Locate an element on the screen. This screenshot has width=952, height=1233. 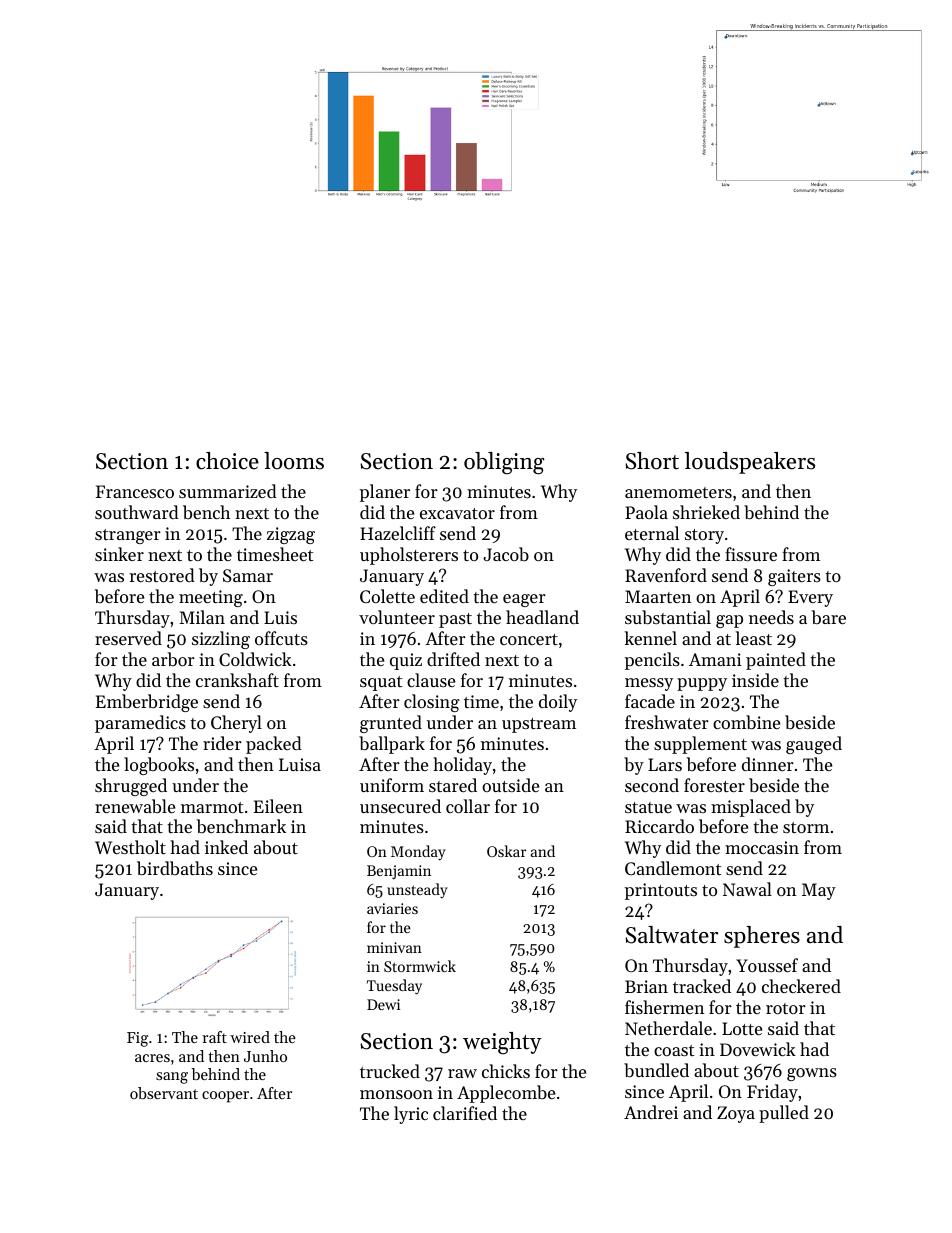
minivan is located at coordinates (394, 947).
